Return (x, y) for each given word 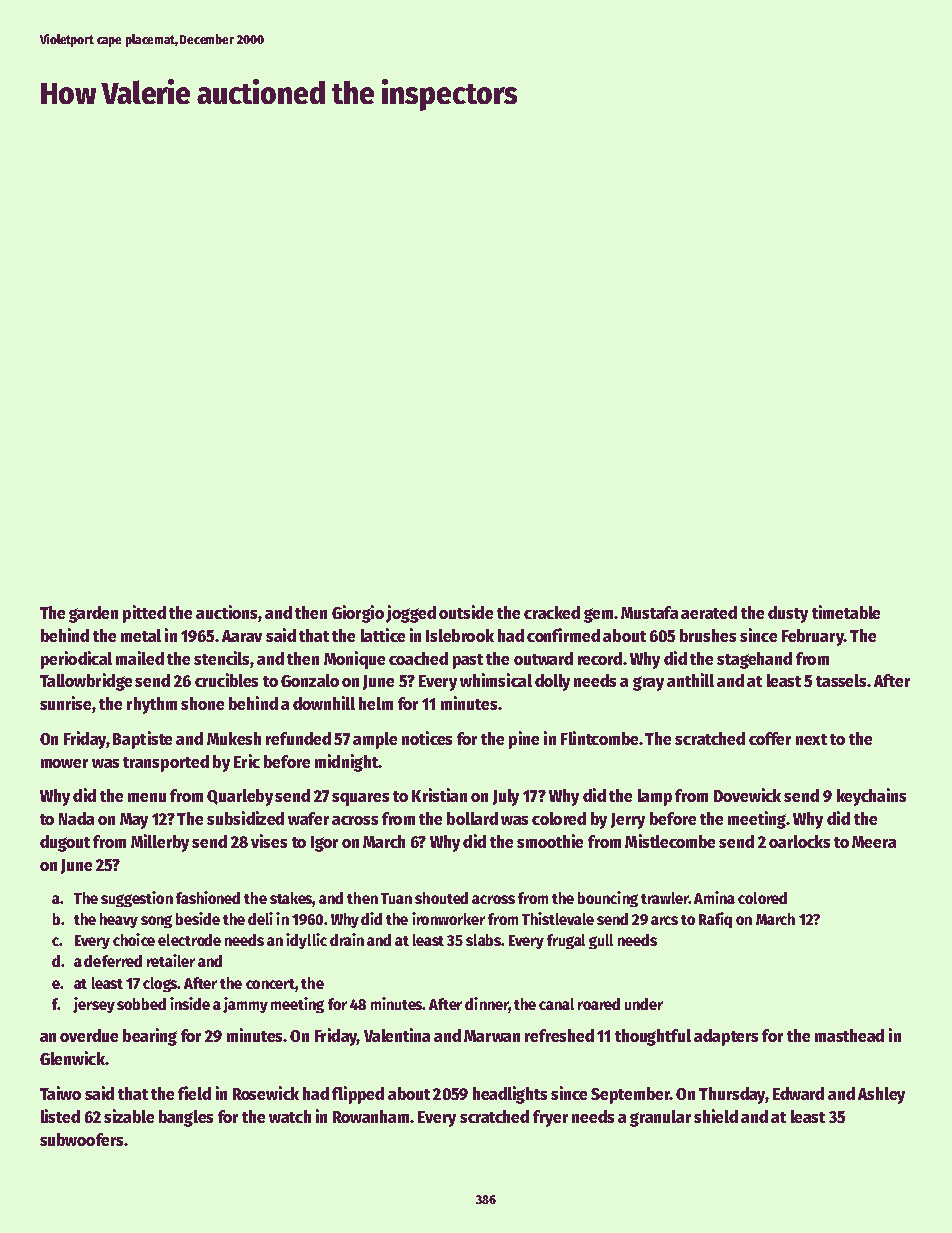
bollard (472, 818)
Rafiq (715, 920)
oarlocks (799, 841)
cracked (552, 612)
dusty (788, 614)
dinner (486, 1003)
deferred (113, 961)
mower (64, 763)
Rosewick (266, 1093)
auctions (226, 612)
